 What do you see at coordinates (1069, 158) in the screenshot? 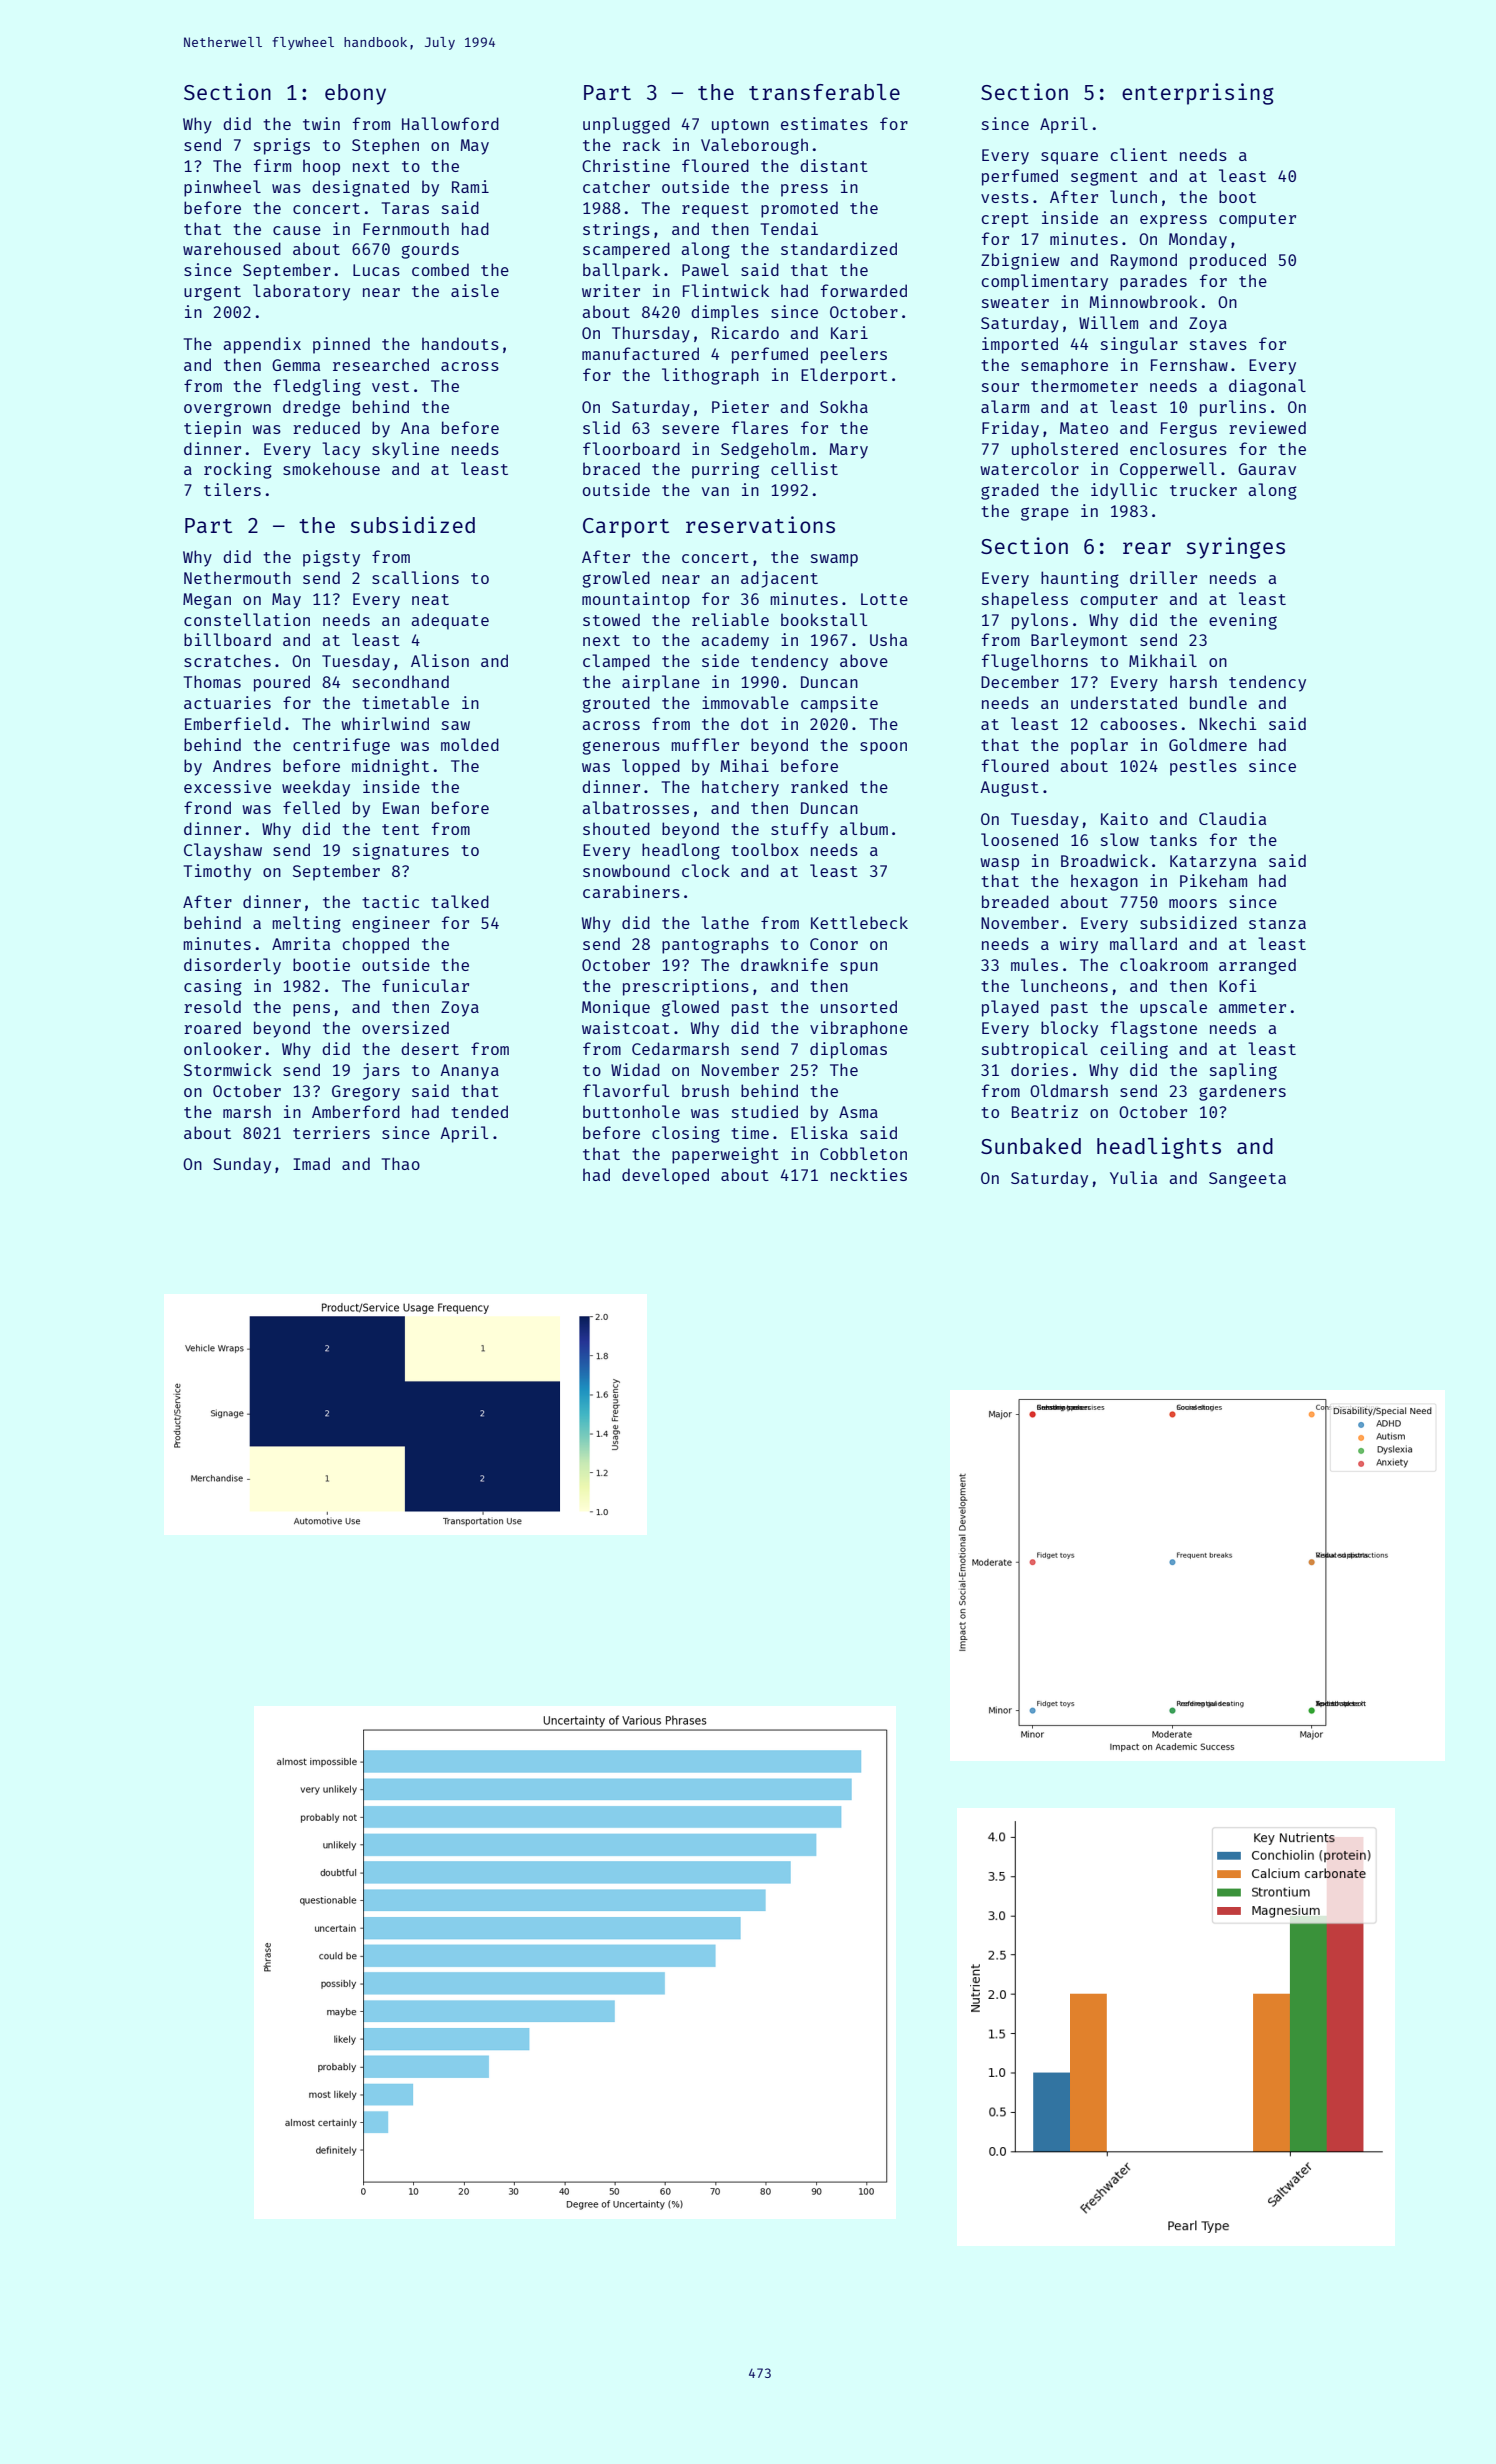
I see `square` at bounding box center [1069, 158].
